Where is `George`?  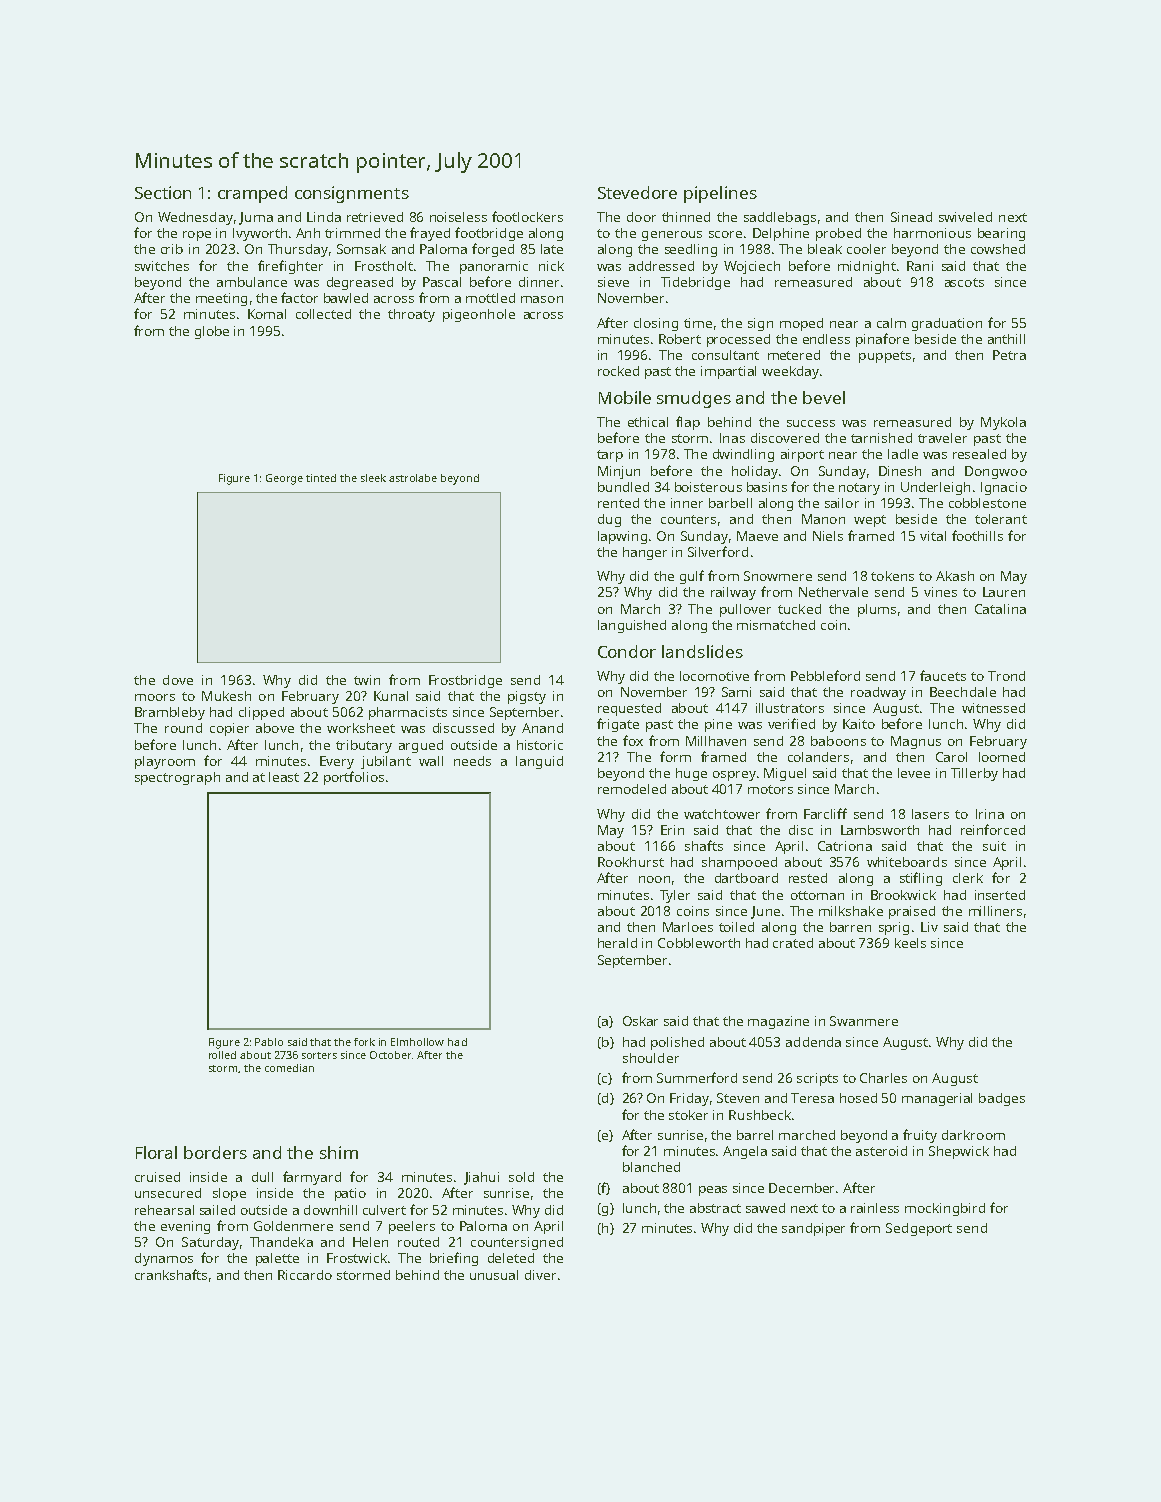 George is located at coordinates (284, 479).
